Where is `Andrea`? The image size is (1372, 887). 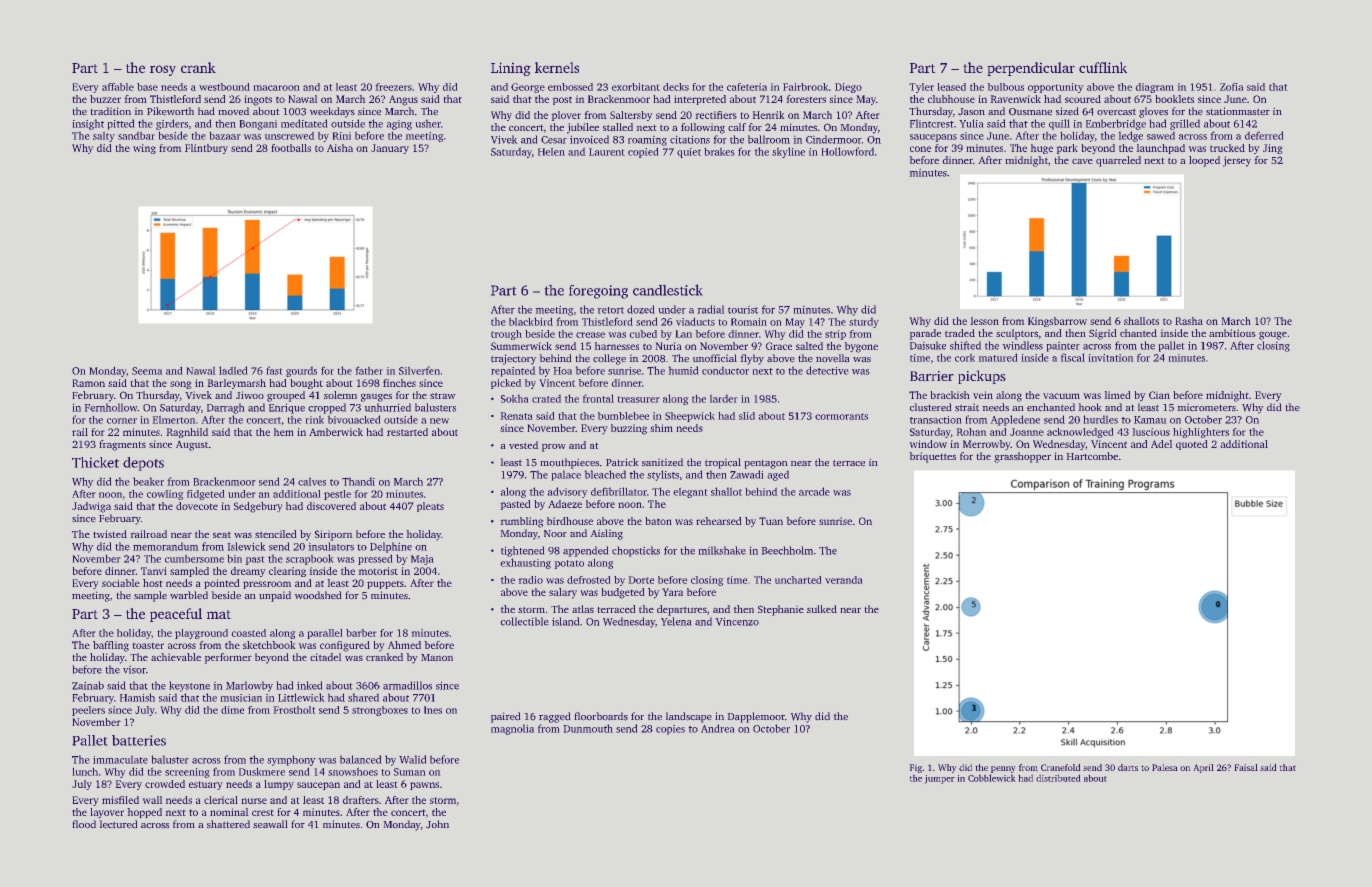
Andrea is located at coordinates (718, 728).
